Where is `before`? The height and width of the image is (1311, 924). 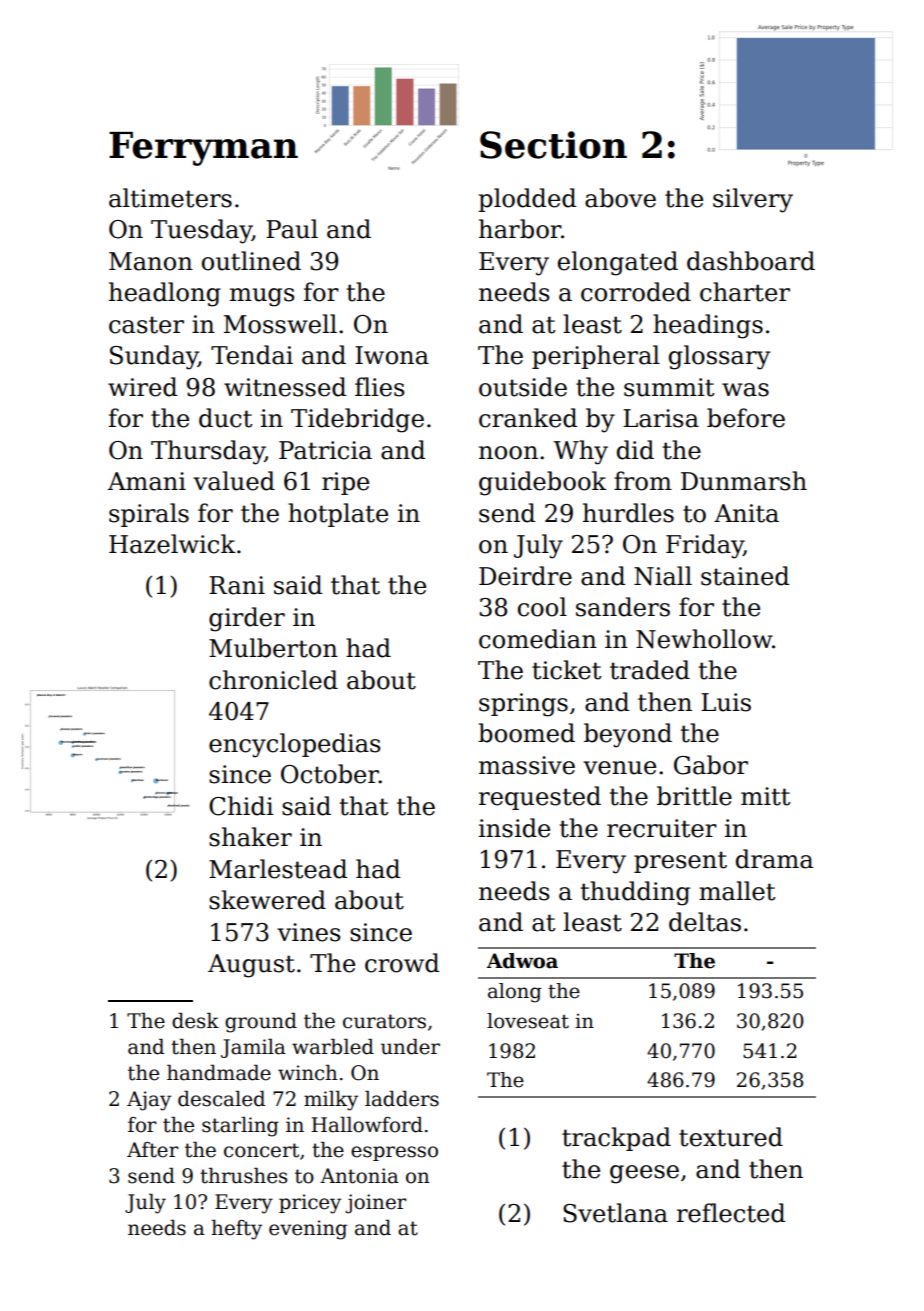 before is located at coordinates (746, 418).
